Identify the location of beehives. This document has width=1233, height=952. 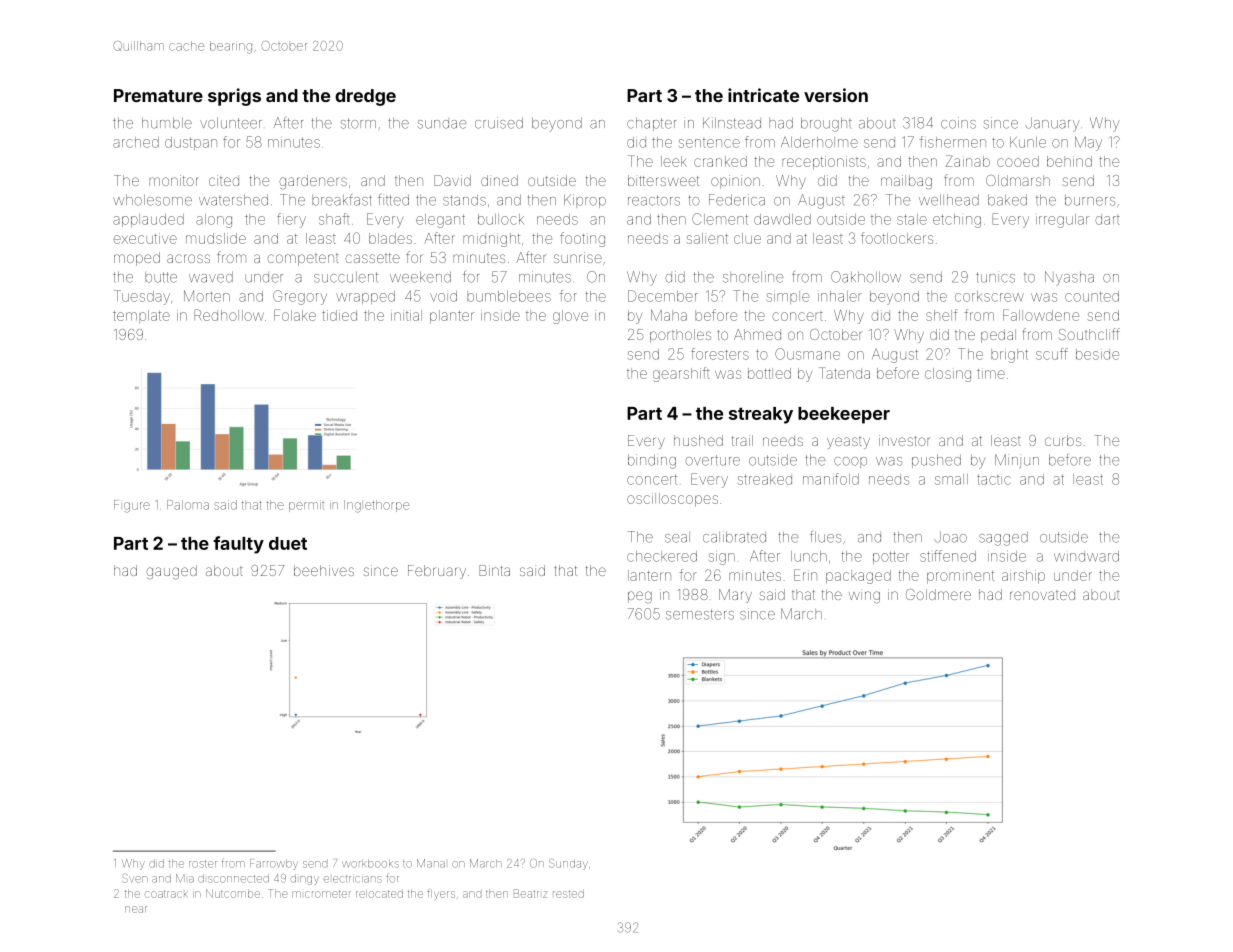
(324, 570).
